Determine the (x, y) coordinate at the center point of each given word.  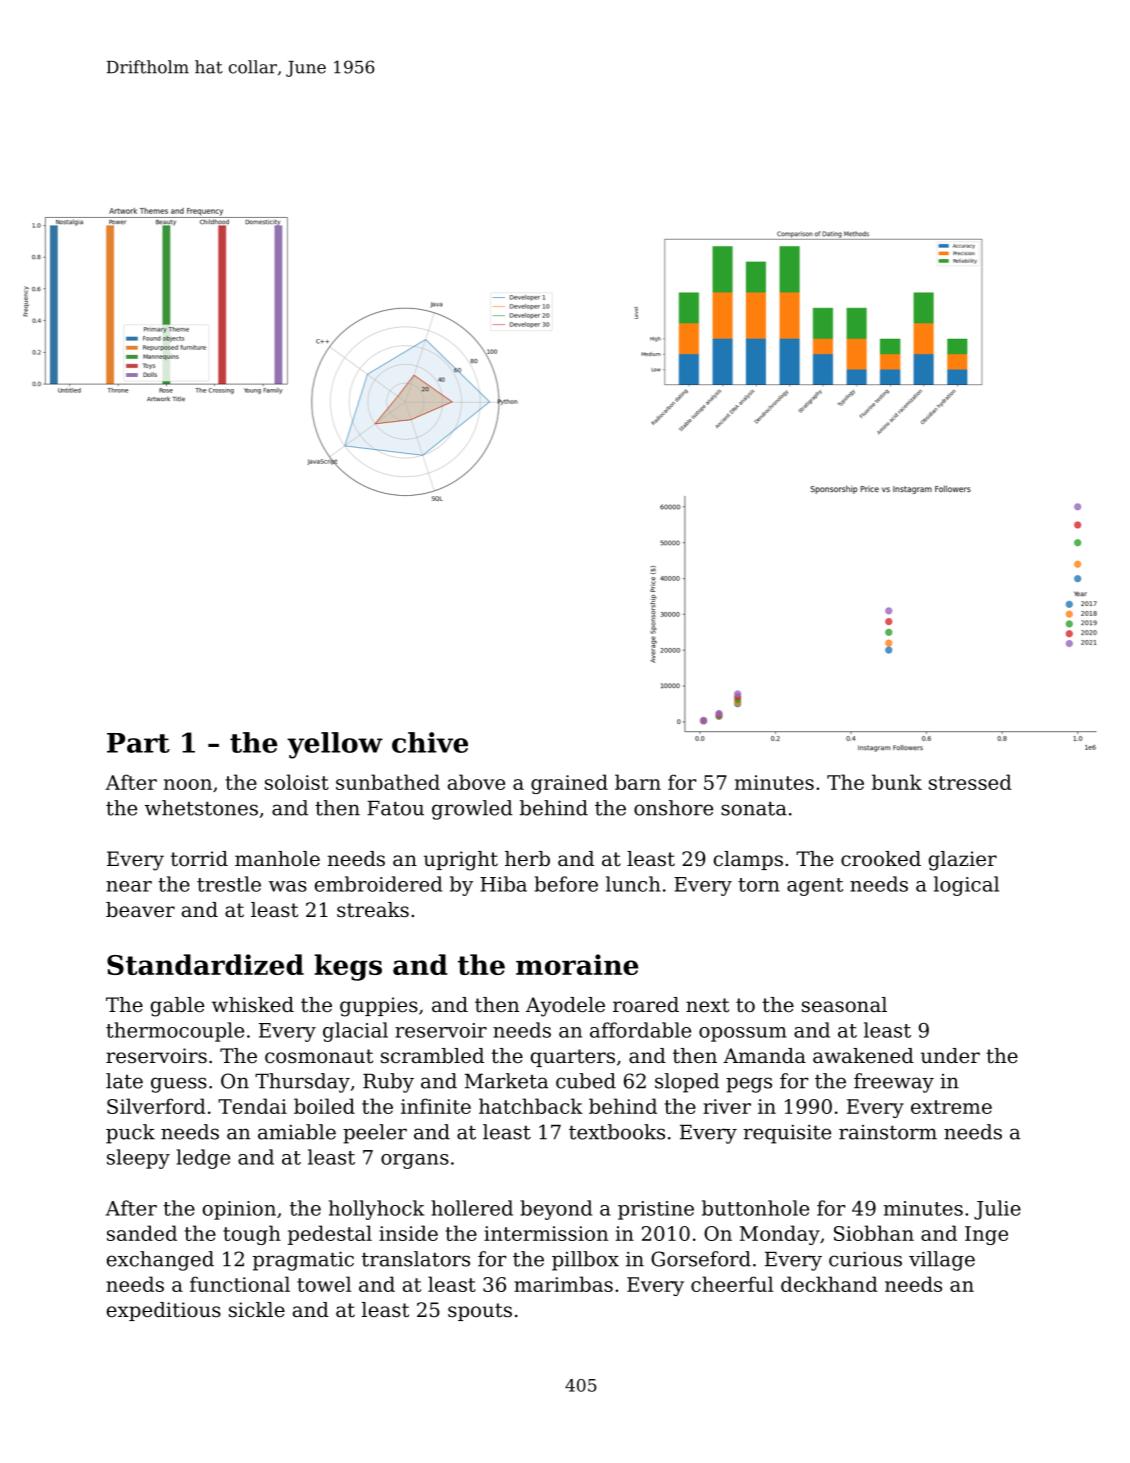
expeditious (164, 1311)
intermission (546, 1233)
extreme (951, 1107)
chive (430, 742)
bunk (897, 782)
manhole (277, 859)
